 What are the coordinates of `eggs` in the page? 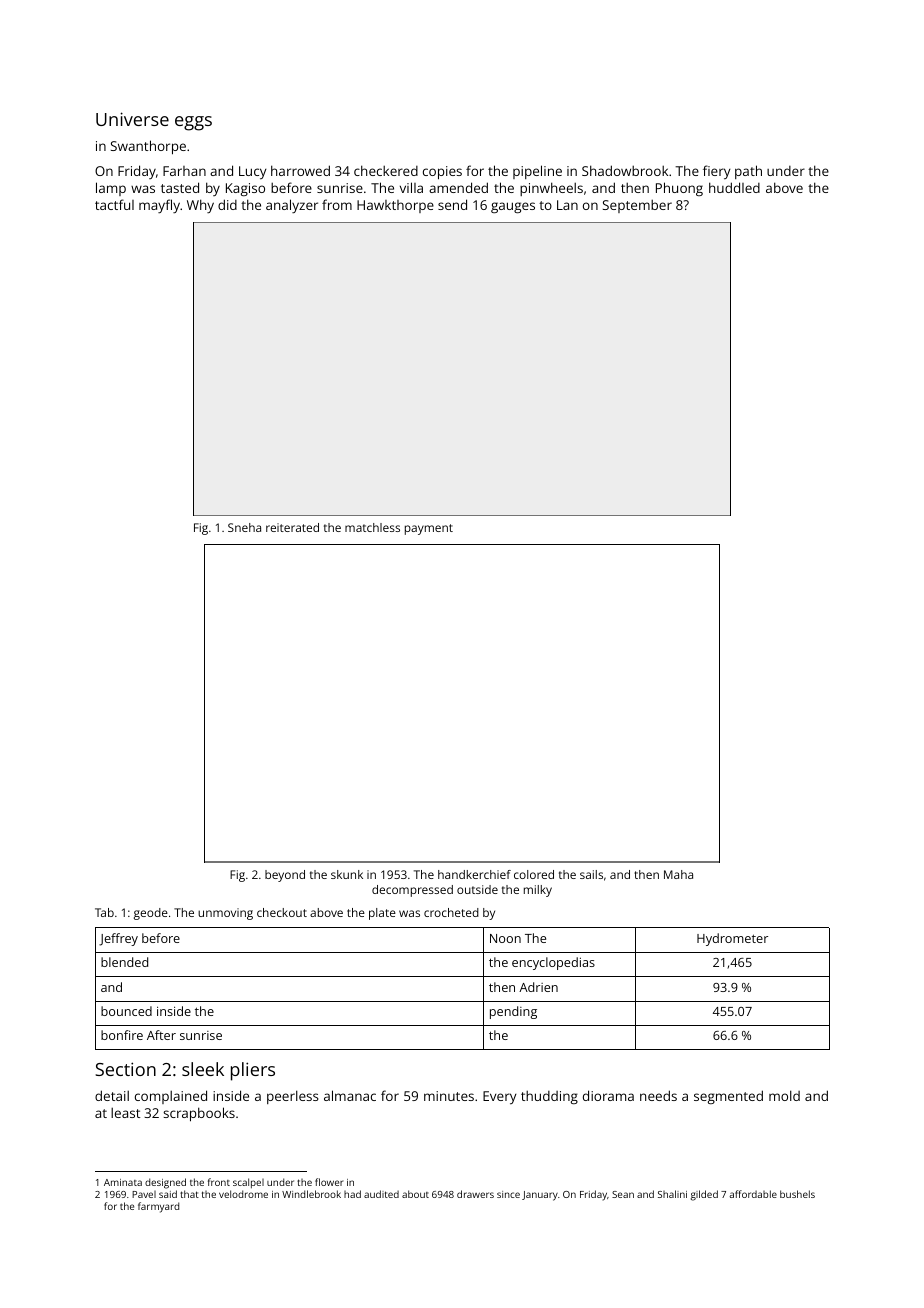 It's located at (193, 123).
